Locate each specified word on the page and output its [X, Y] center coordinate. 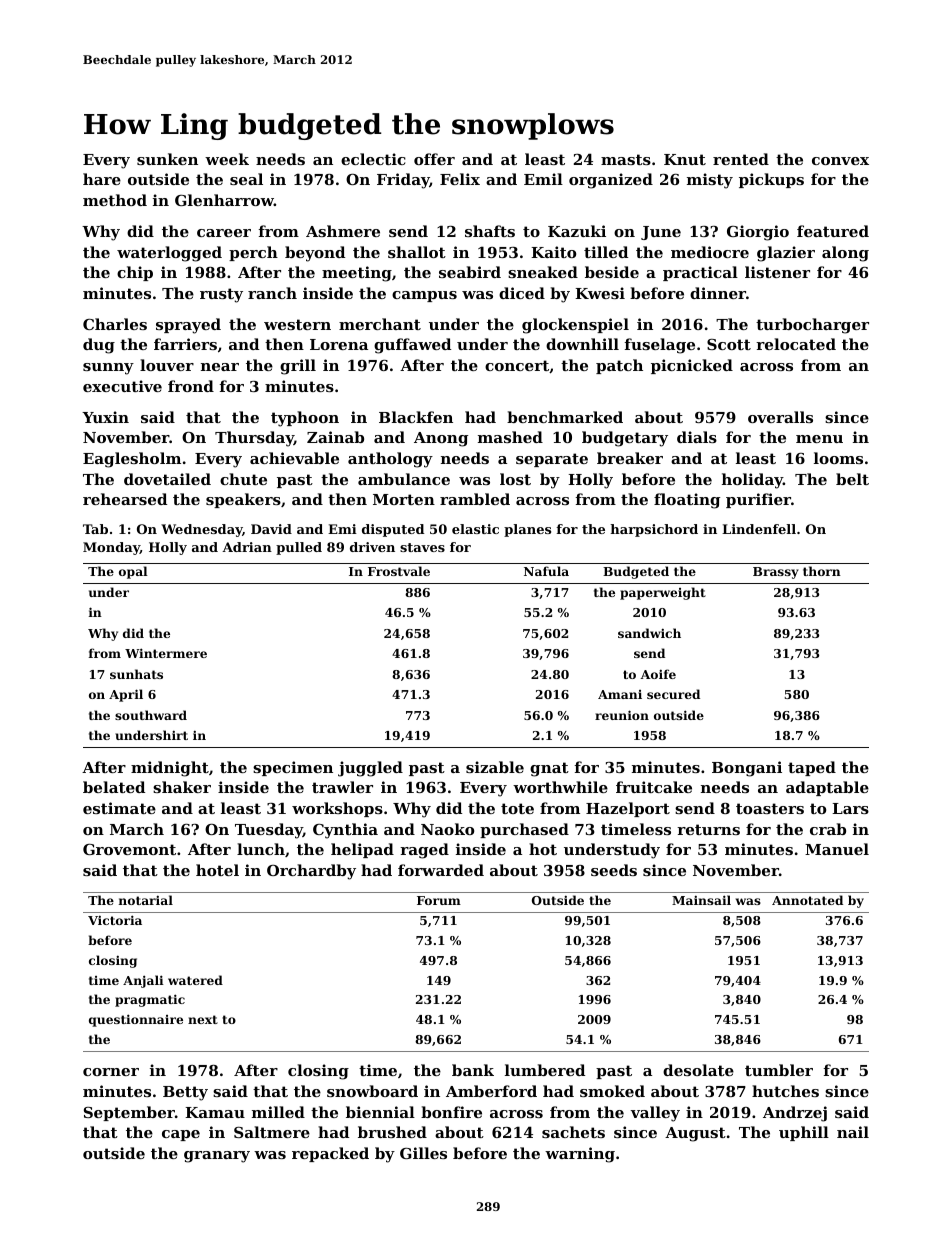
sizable [495, 767]
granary [217, 1157]
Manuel [837, 849]
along [845, 254]
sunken [167, 159]
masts [626, 159]
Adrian [247, 547]
